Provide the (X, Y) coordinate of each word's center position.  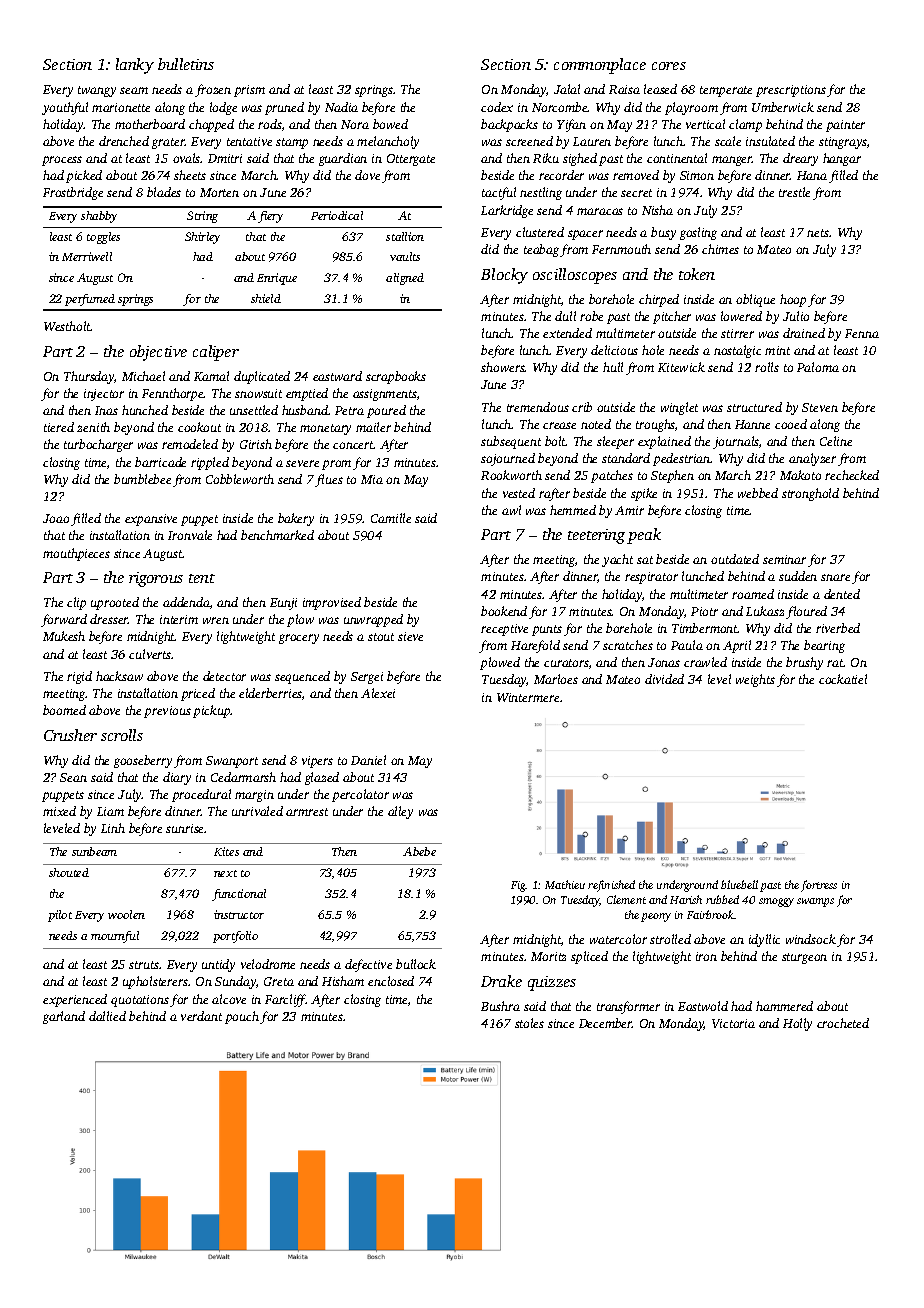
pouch (242, 1017)
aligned (405, 279)
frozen (213, 90)
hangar (842, 159)
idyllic (764, 940)
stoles (529, 1023)
